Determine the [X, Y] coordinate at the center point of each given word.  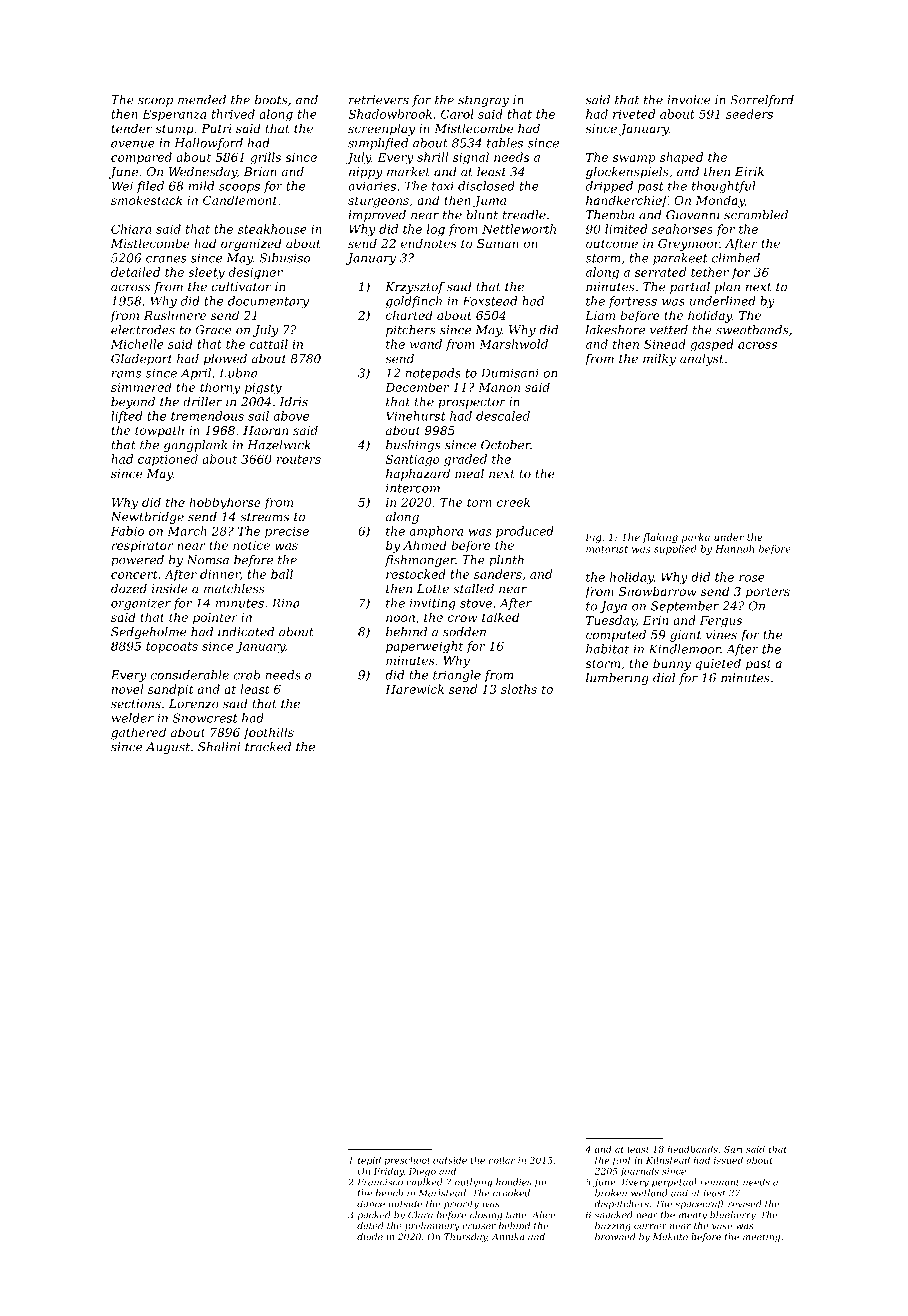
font [621, 1161]
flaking [660, 538]
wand [426, 344]
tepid [369, 1161]
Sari [733, 1149]
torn [479, 502]
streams [264, 517]
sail [258, 416]
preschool [407, 1161]
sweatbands [752, 330]
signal [471, 158]
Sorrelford [762, 101]
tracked [268, 747]
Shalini [219, 747]
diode [370, 1237]
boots [271, 100]
